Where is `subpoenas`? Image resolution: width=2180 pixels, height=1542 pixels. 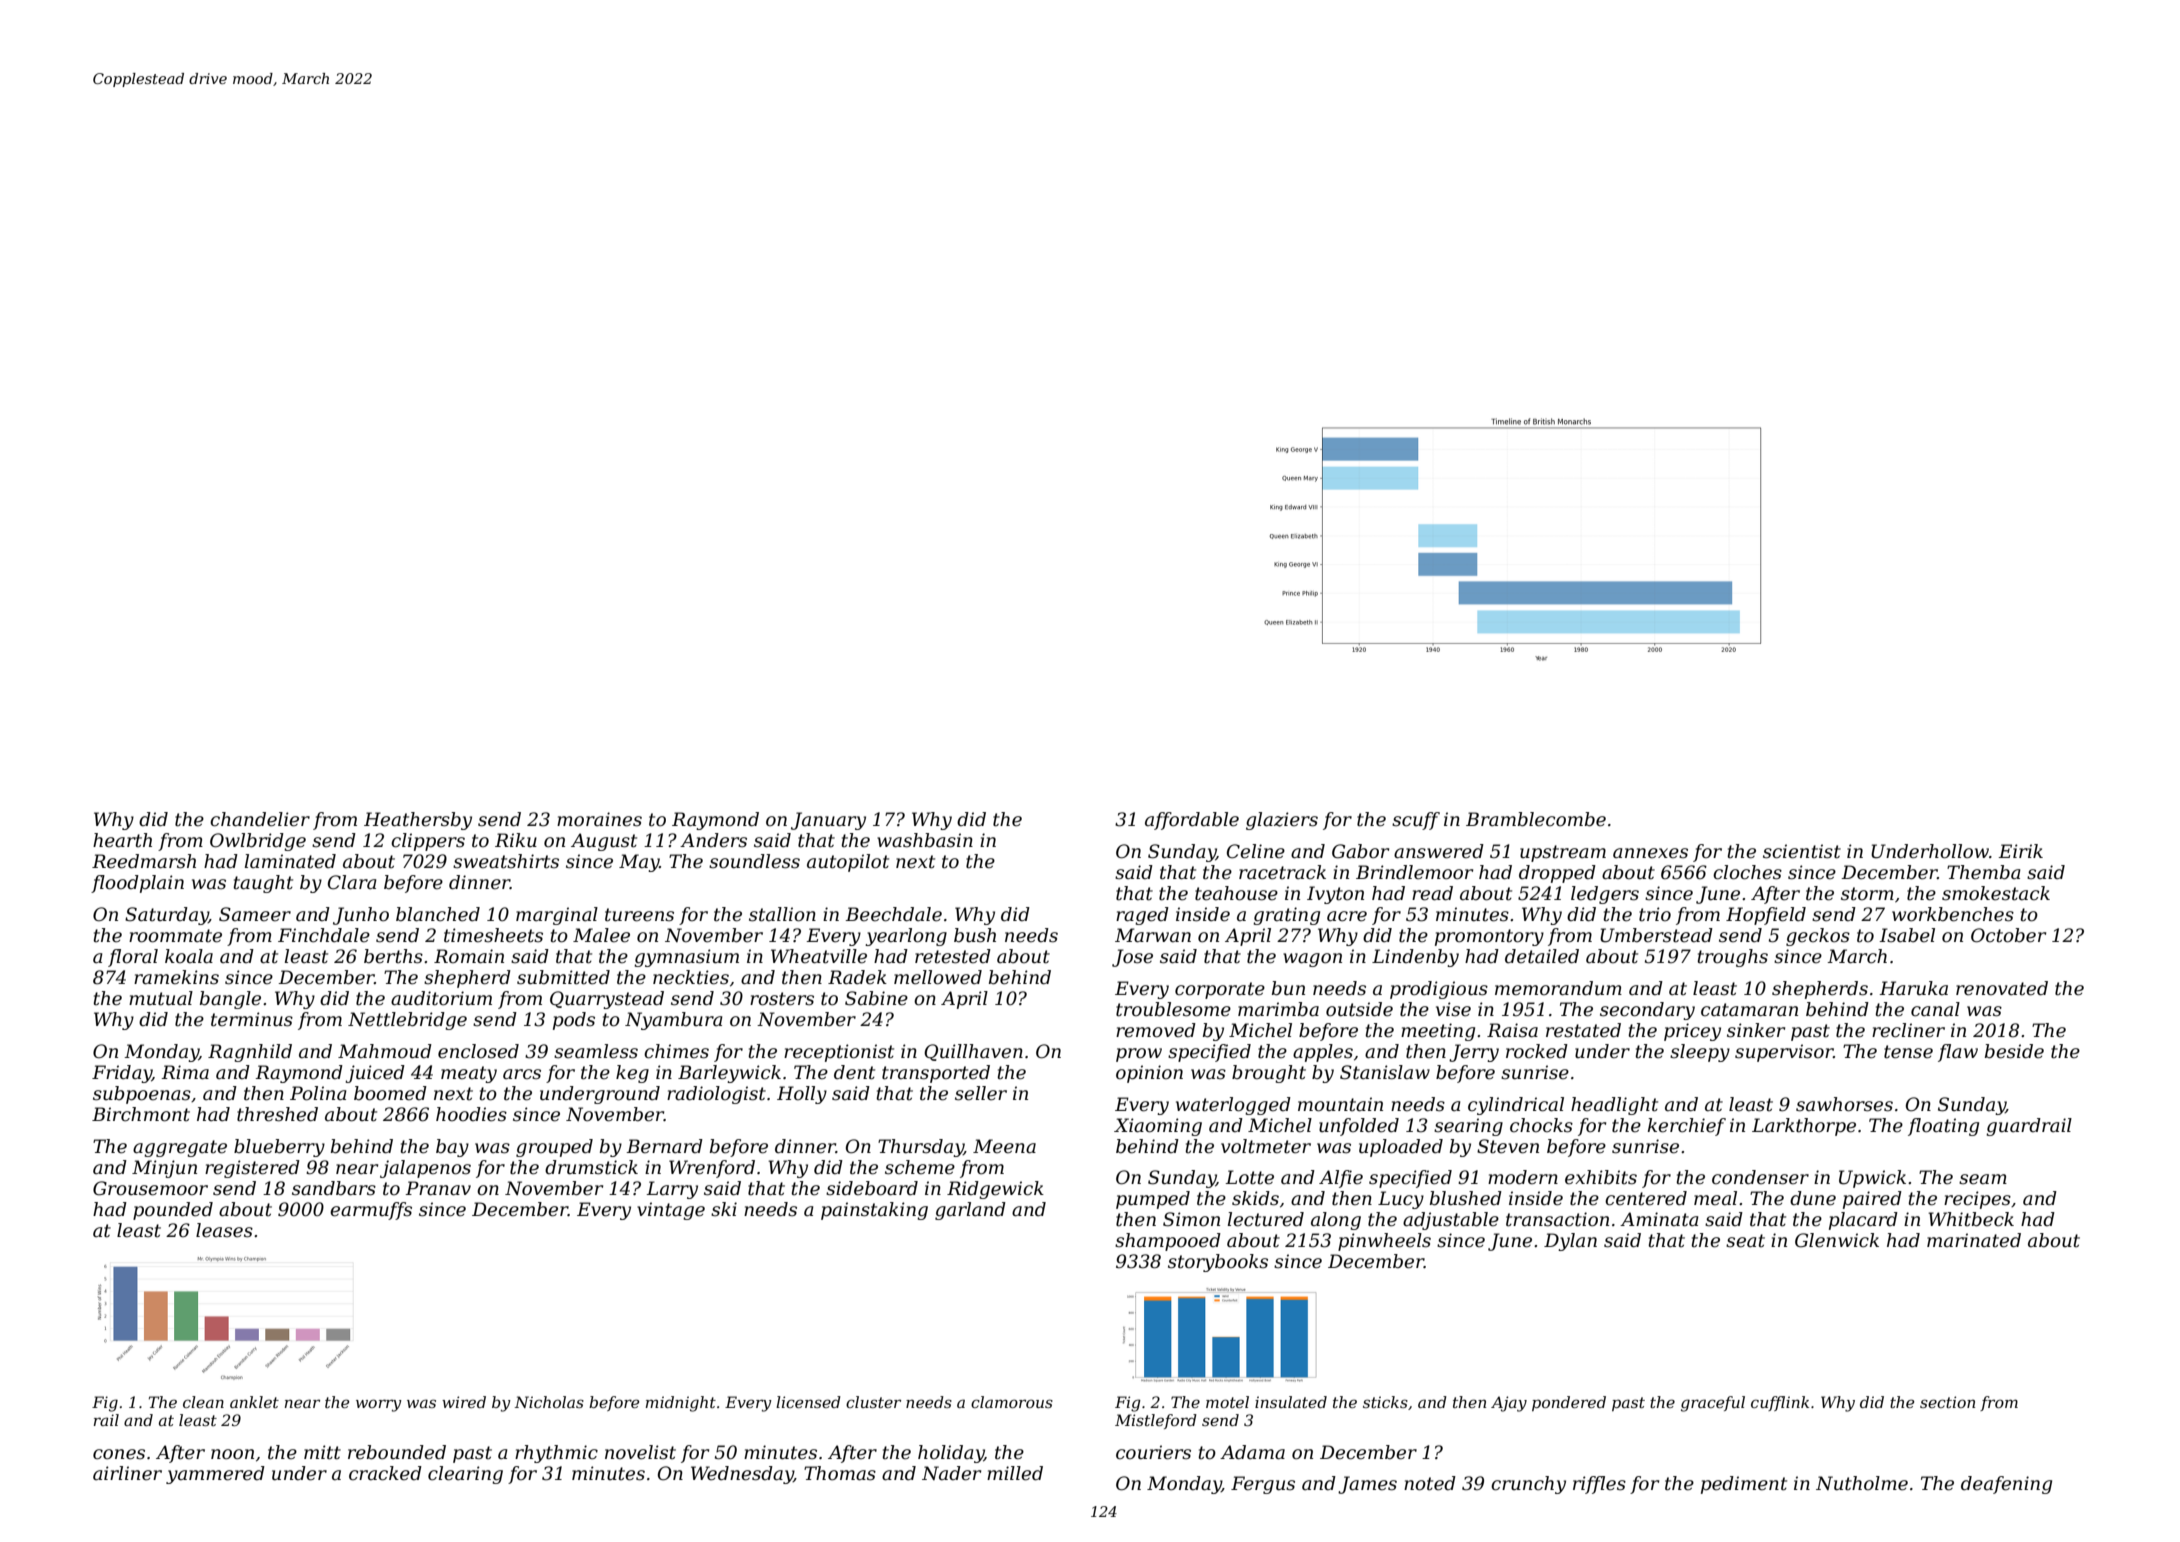 subpoenas is located at coordinates (142, 1095).
